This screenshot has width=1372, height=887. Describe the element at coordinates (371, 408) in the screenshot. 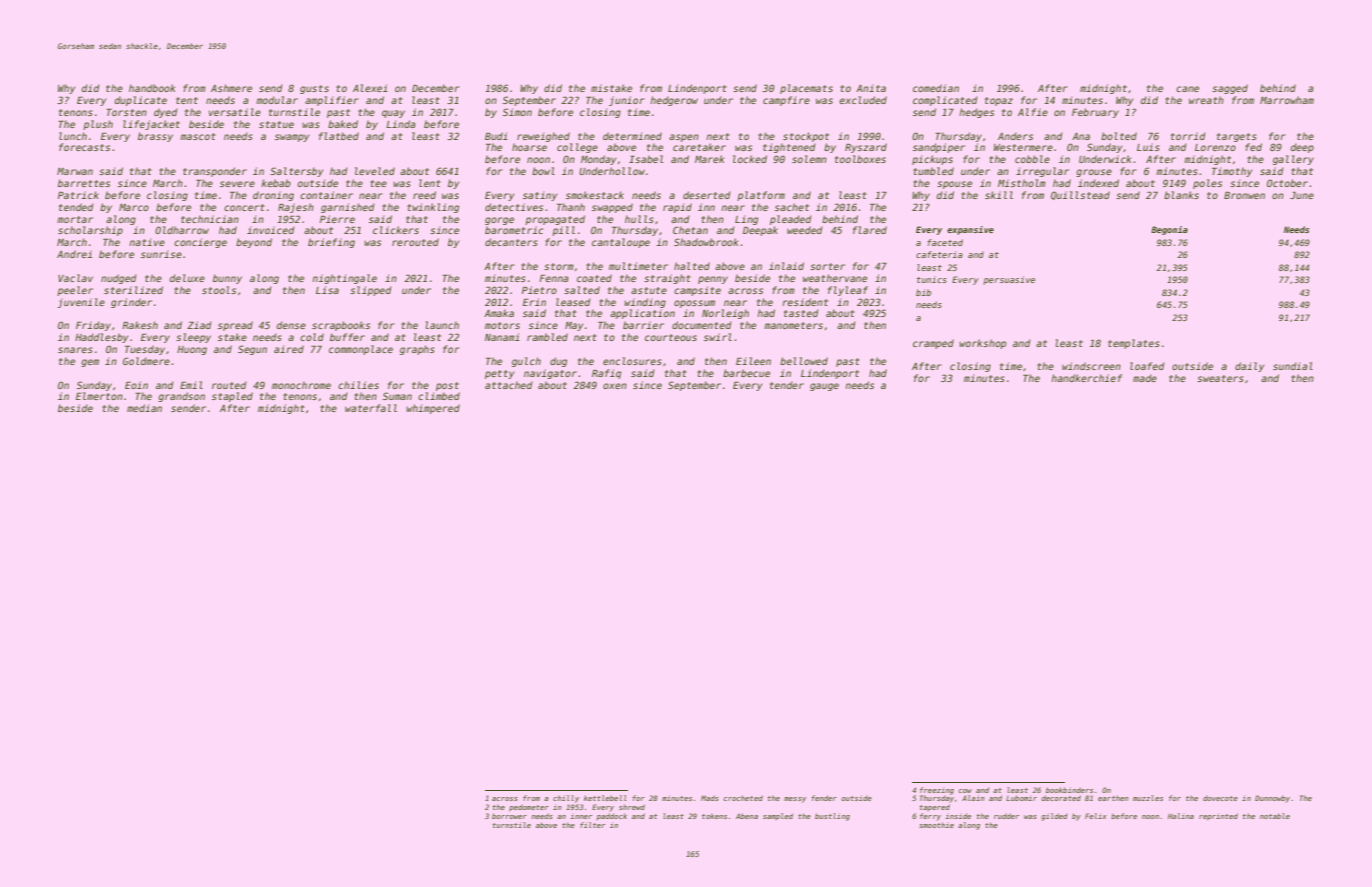

I see `waterfall` at that location.
